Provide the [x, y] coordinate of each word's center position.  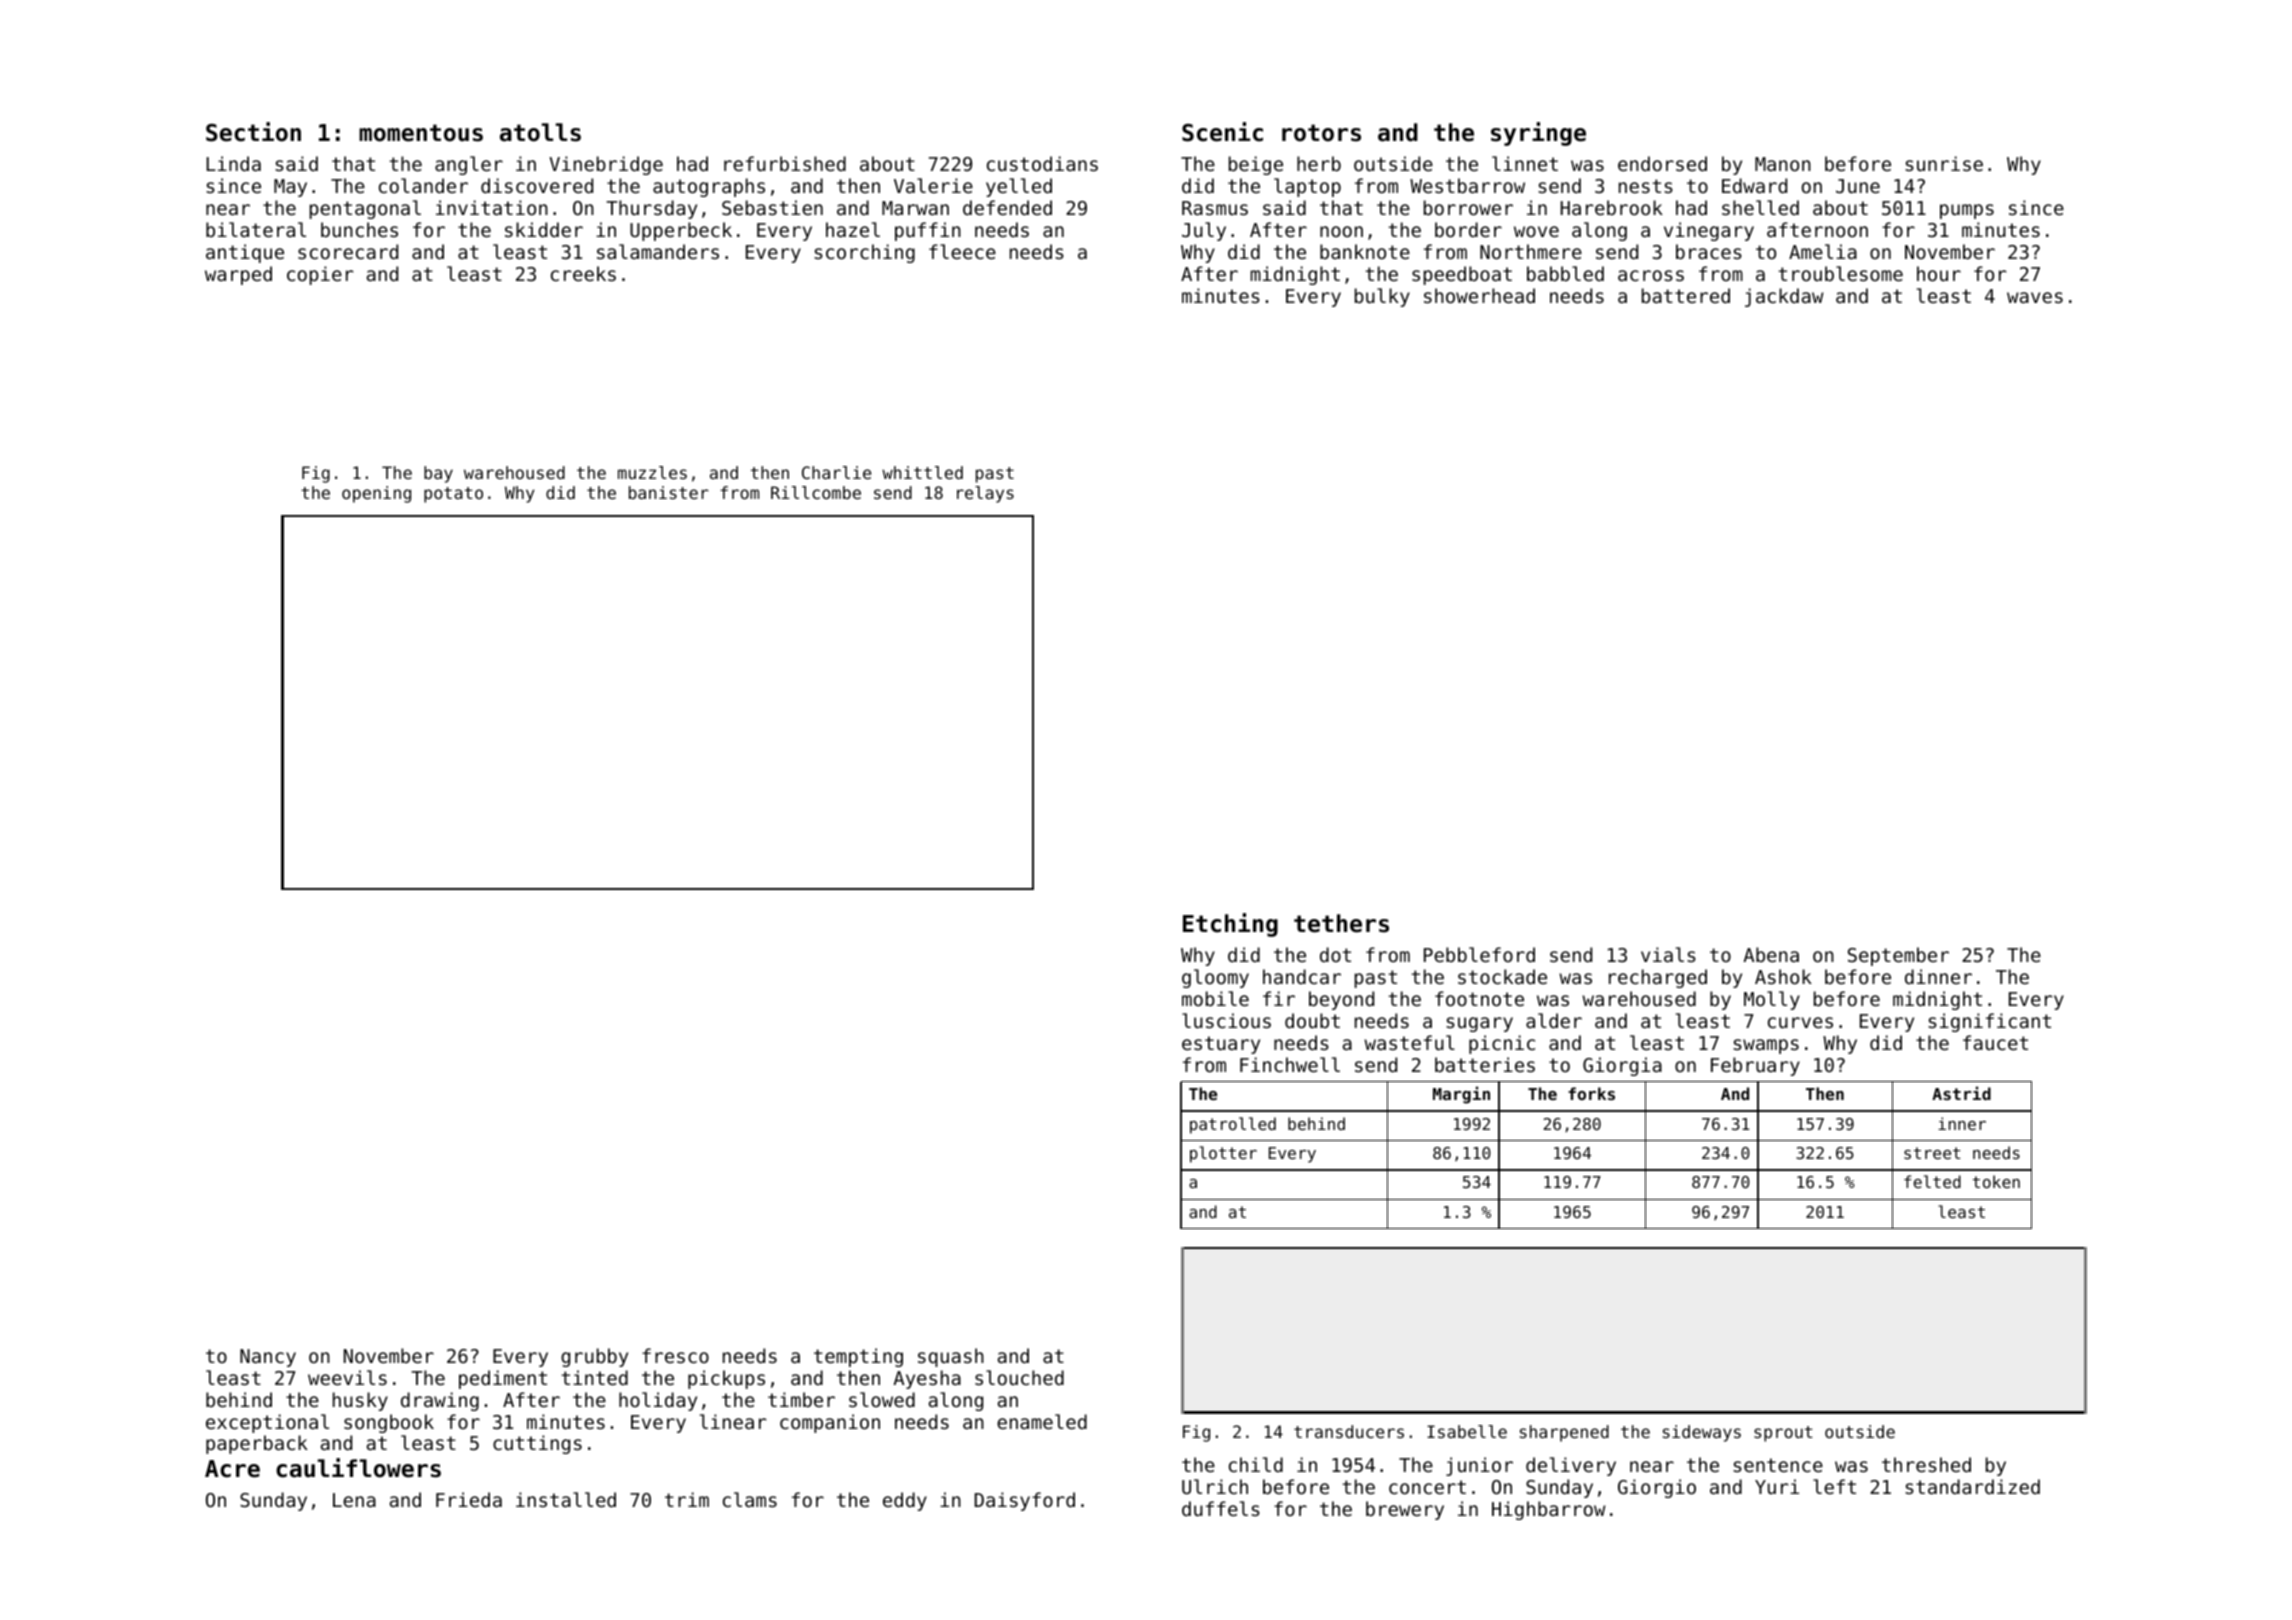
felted [1932, 1181]
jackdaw [1784, 297]
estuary [1221, 1045]
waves [2035, 297]
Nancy [268, 1358]
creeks [583, 273]
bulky [1382, 297]
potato [453, 495]
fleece [962, 251]
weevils [347, 1377]
